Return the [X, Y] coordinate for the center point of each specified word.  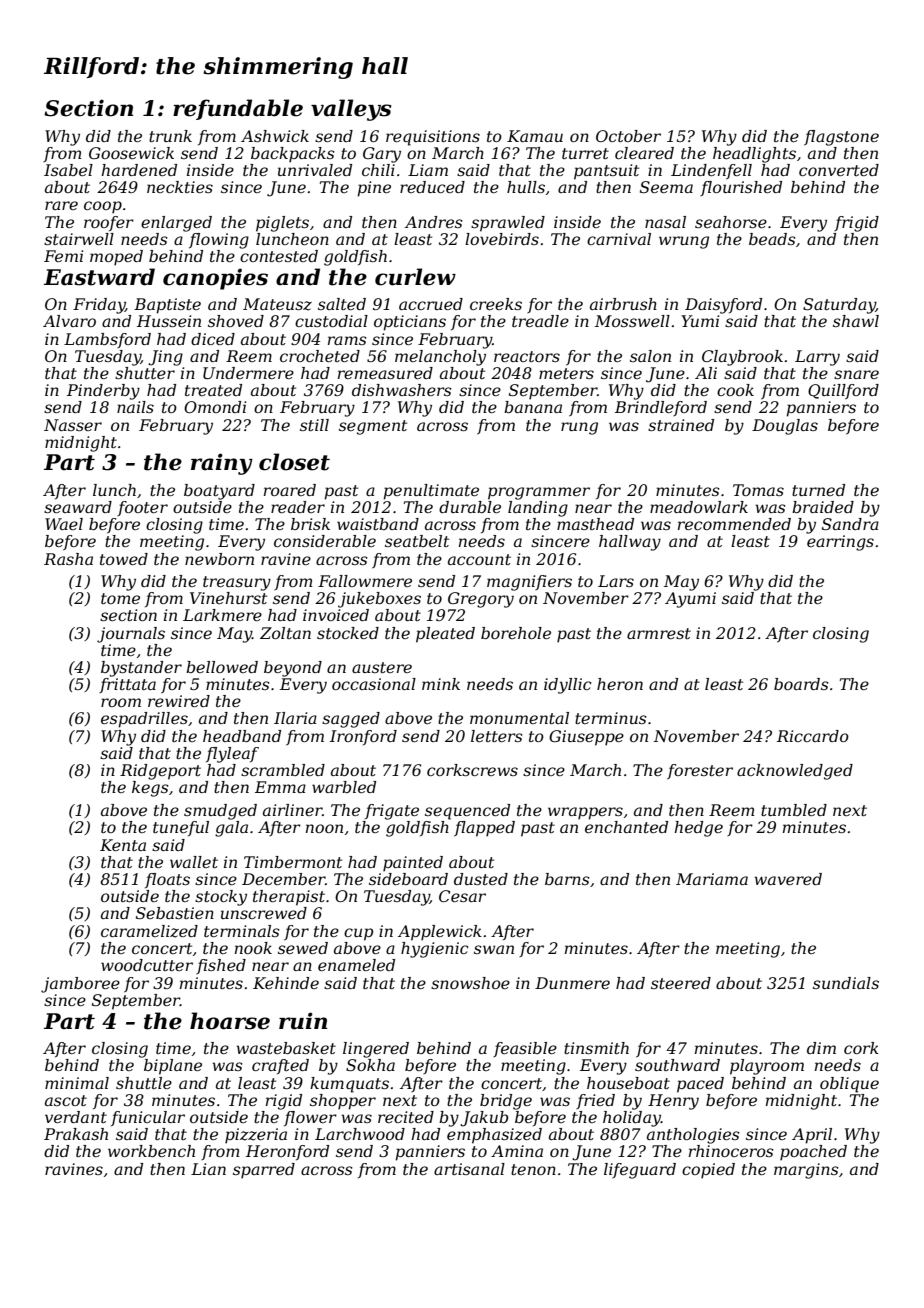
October [628, 136]
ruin [303, 1021]
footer [142, 508]
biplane [173, 1067]
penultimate [431, 492]
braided [823, 507]
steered [681, 983]
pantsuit [606, 172]
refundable [238, 109]
